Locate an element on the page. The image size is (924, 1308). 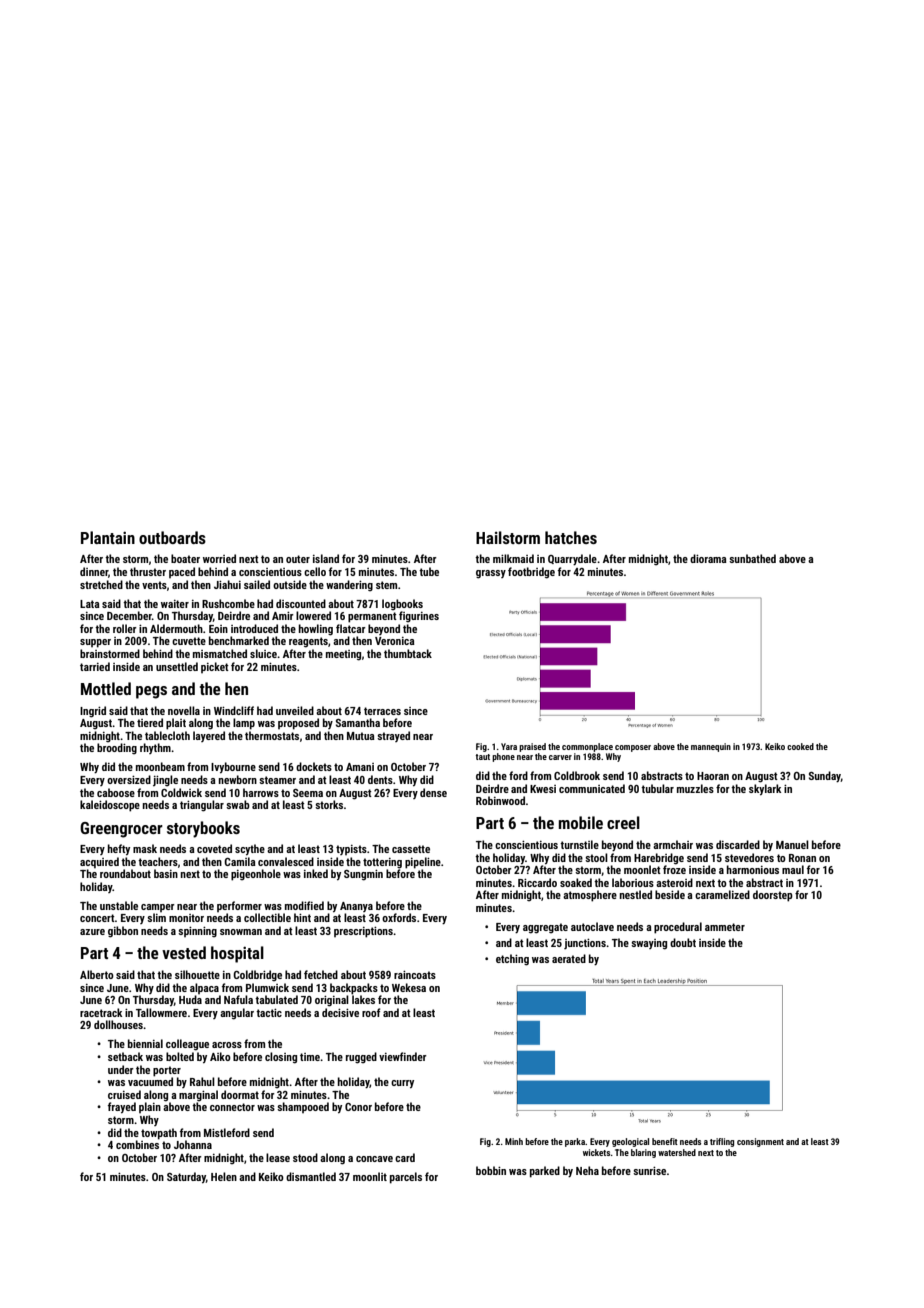
plait is located at coordinates (176, 724).
